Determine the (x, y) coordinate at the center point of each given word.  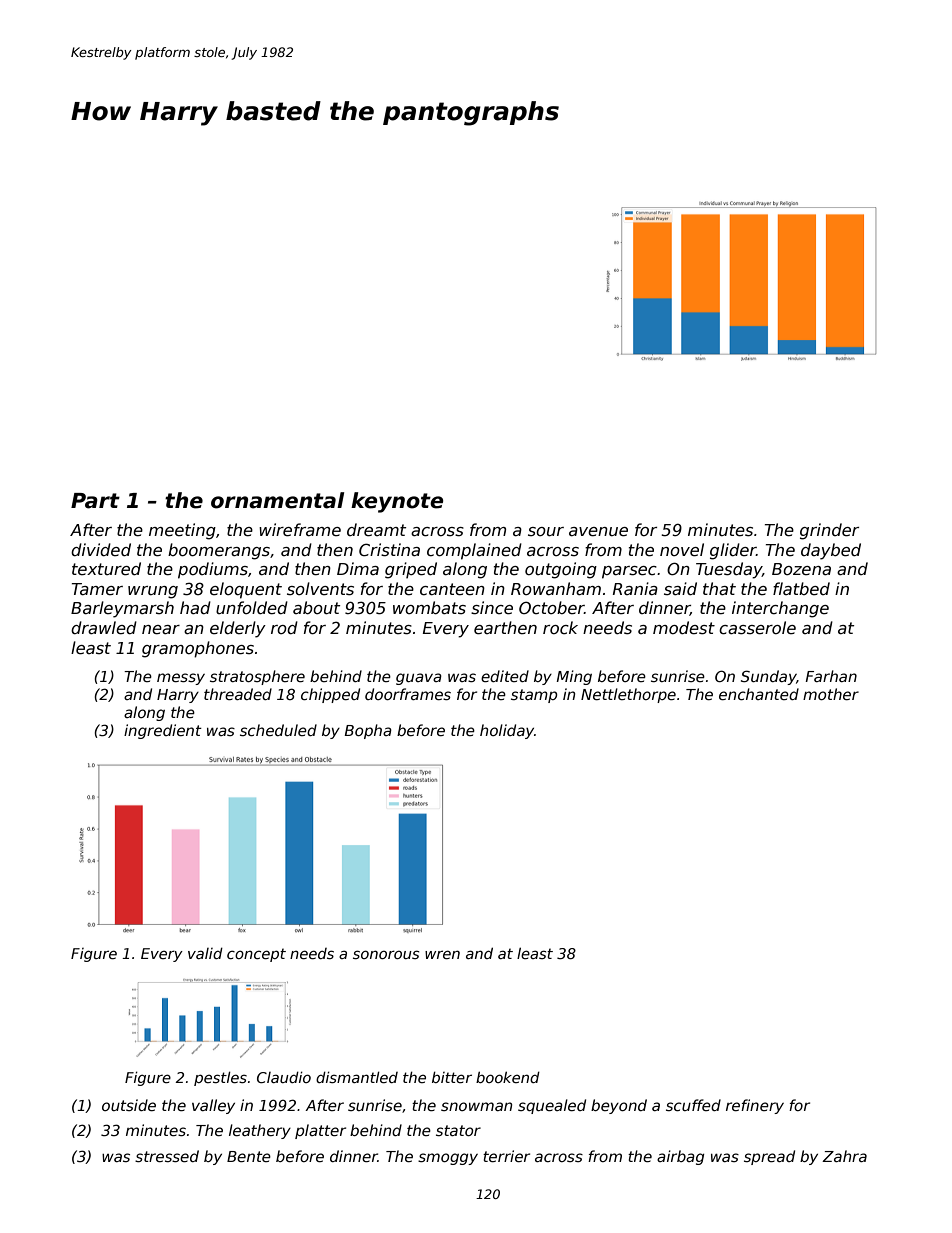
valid (205, 953)
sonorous (386, 954)
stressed (167, 1156)
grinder (829, 531)
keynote (397, 502)
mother (831, 694)
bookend (508, 1077)
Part (95, 501)
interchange (780, 609)
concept (256, 955)
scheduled (278, 730)
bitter (452, 1077)
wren (442, 954)
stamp (534, 696)
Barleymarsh (122, 609)
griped (411, 570)
